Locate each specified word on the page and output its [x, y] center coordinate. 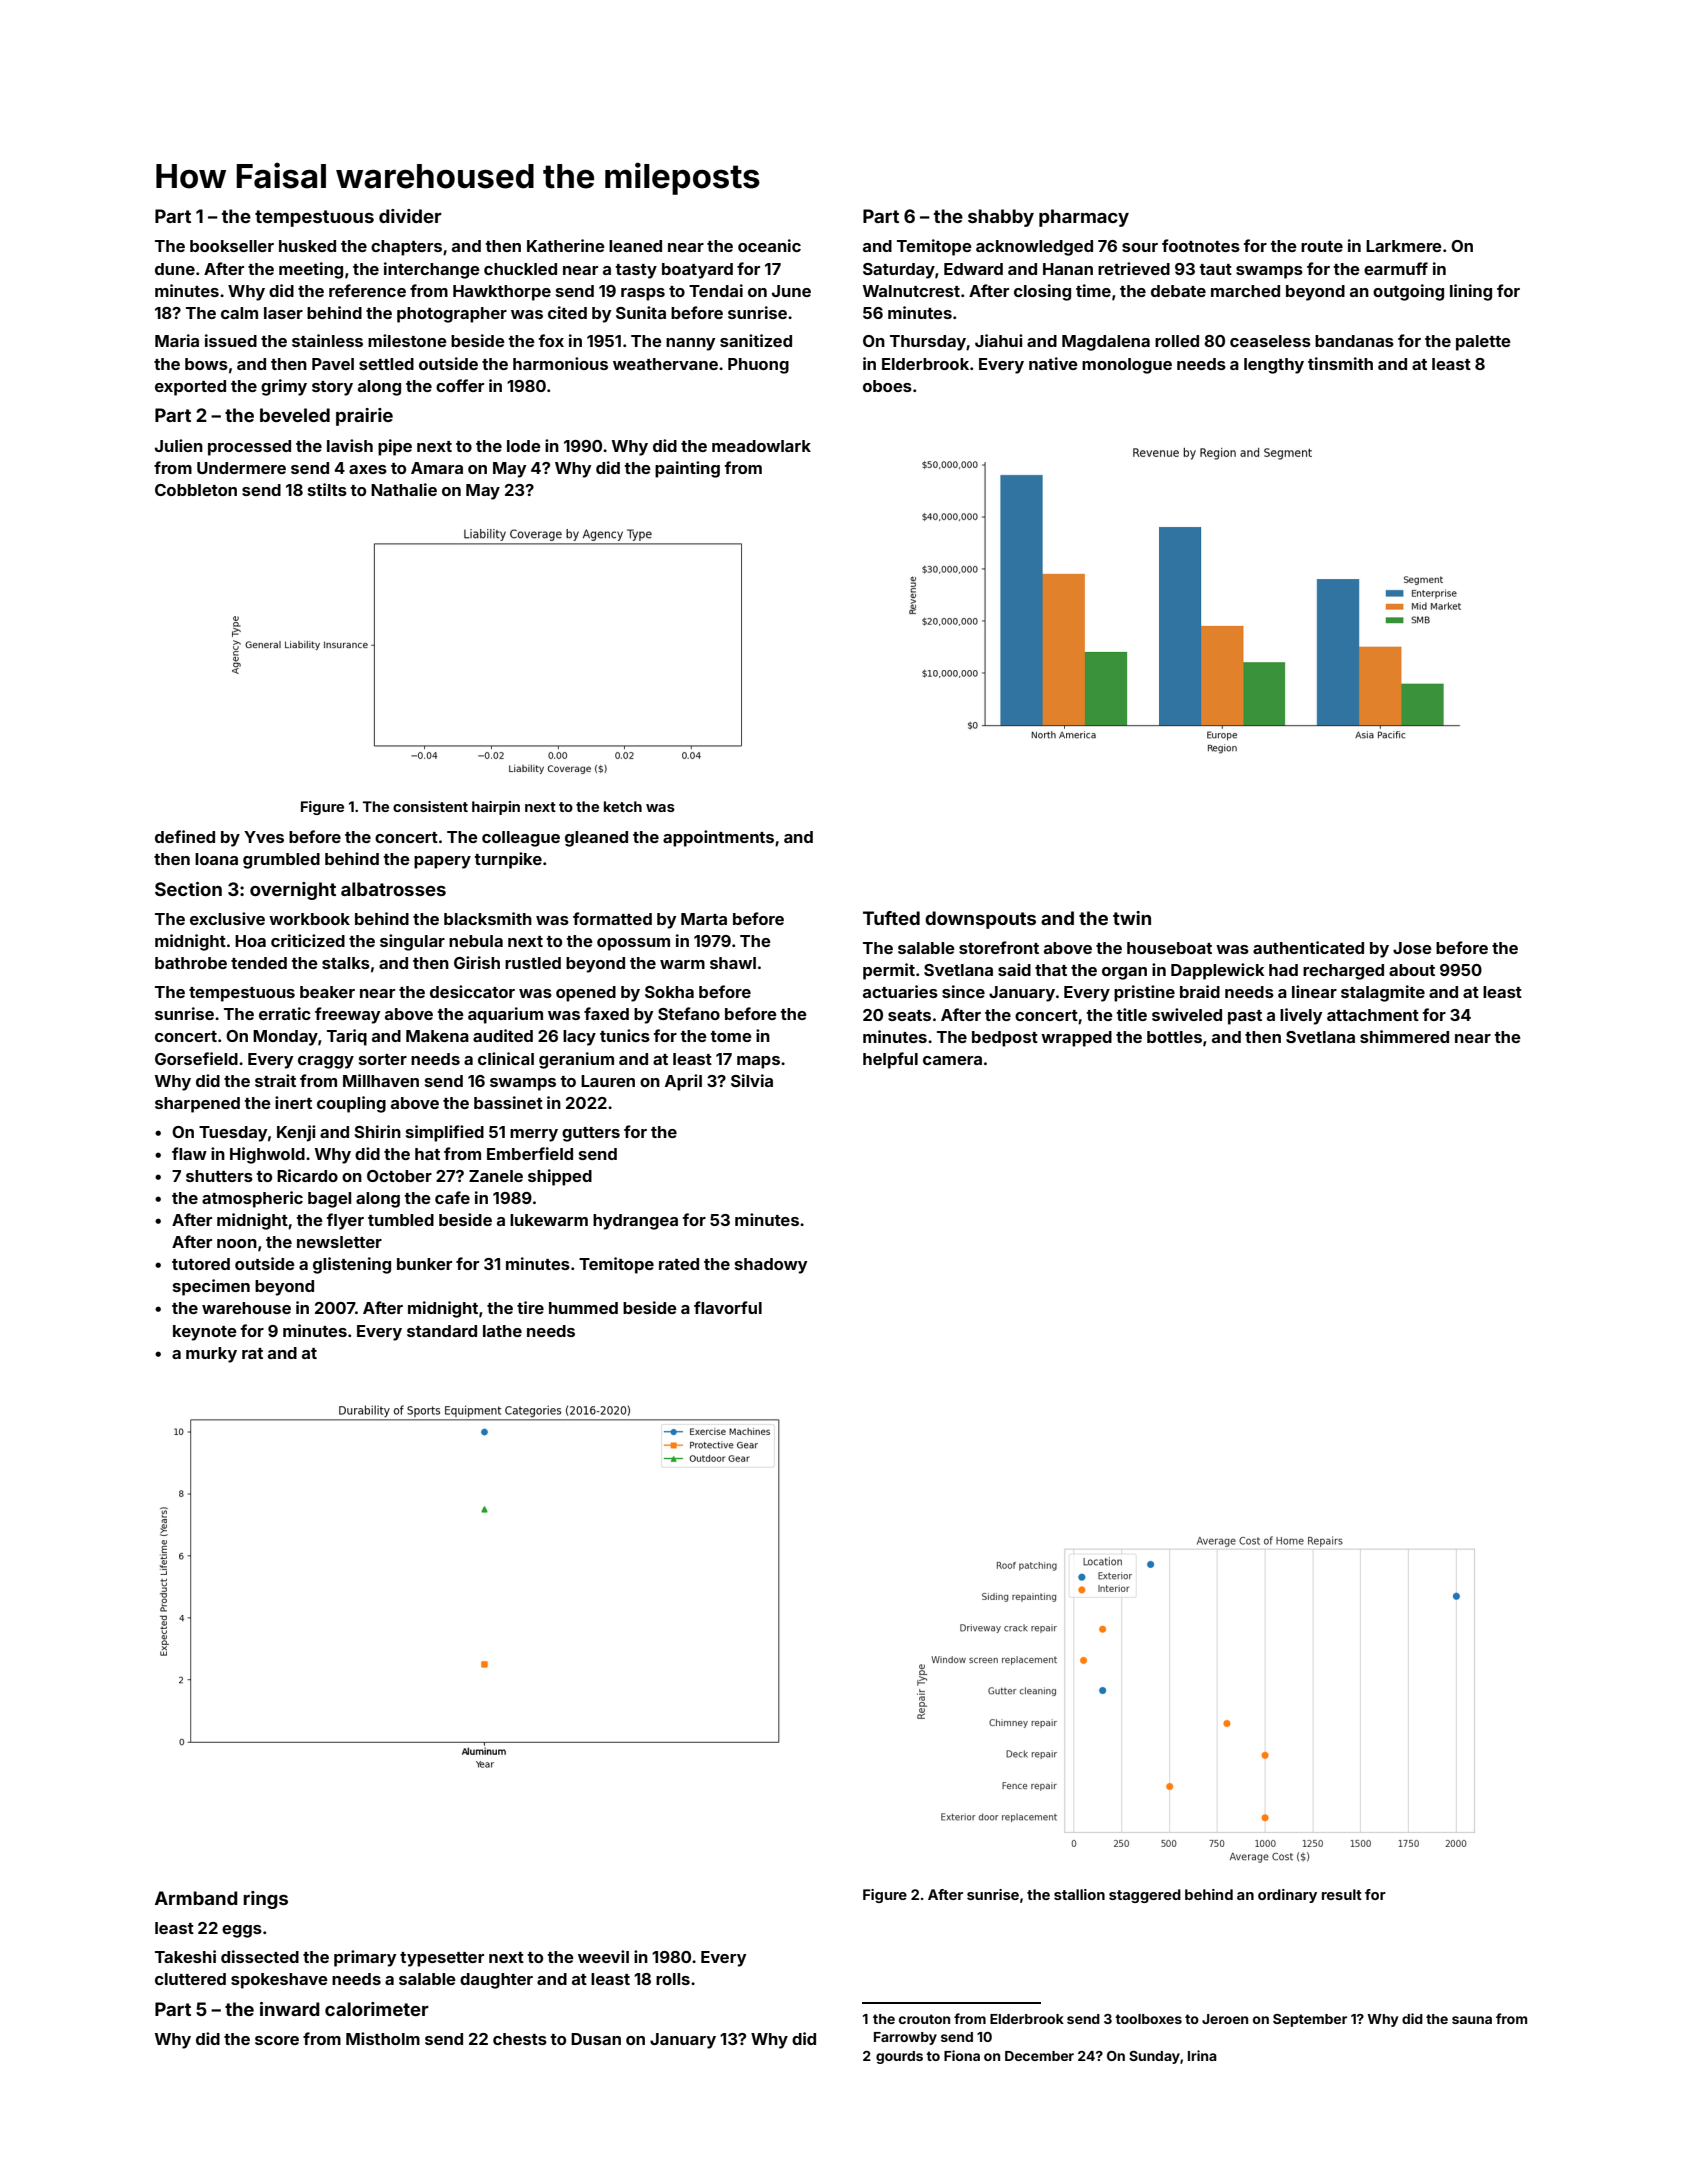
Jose [1412, 948]
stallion [1079, 1894]
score [277, 2040]
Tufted [891, 918]
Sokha [669, 992]
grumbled [281, 861]
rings [265, 1900]
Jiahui [999, 340]
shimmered [1404, 1036]
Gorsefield [196, 1058]
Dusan [596, 2039]
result [1342, 1894]
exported [190, 388]
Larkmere [1404, 246]
